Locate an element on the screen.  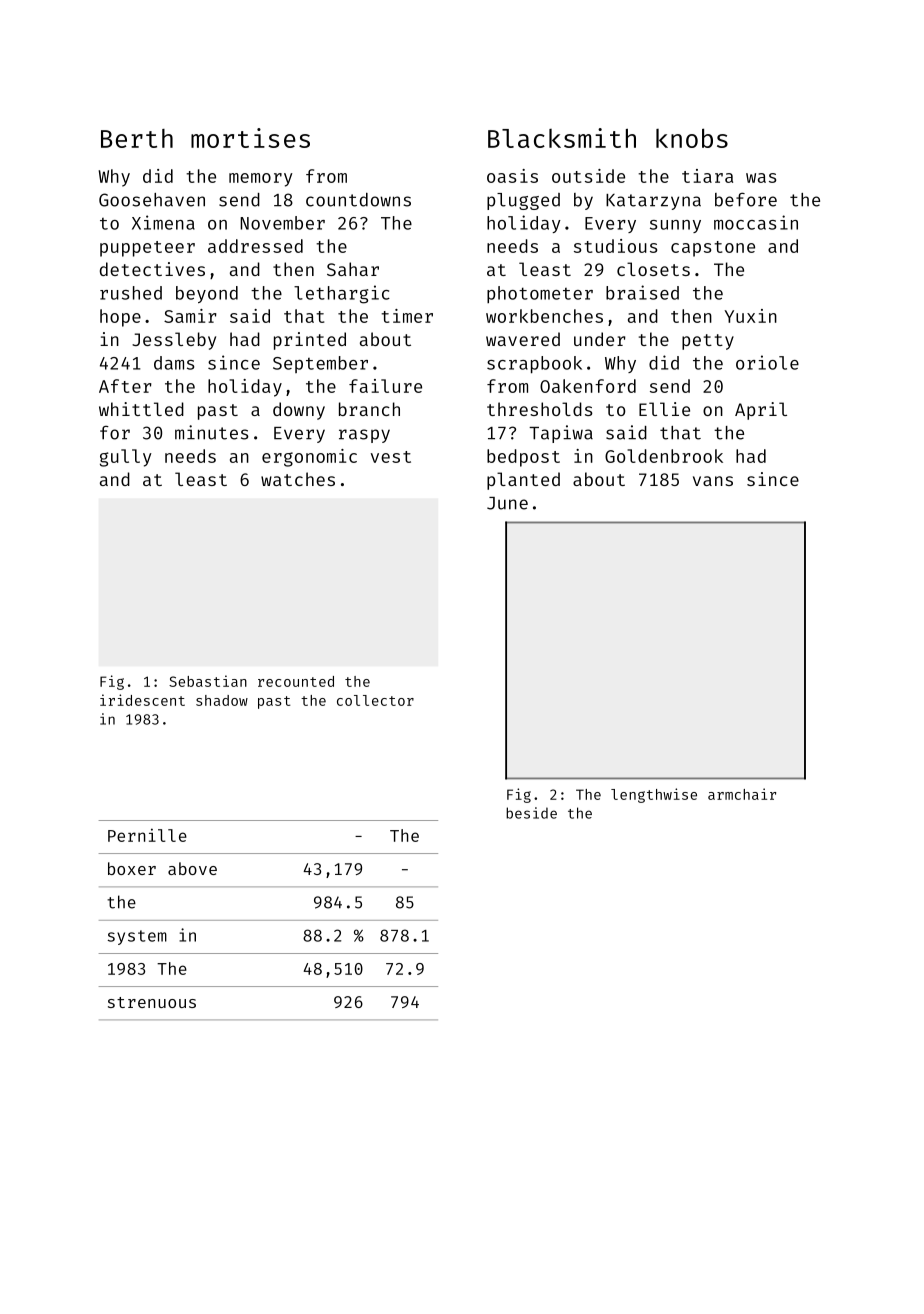
hope is located at coordinates (120, 318).
